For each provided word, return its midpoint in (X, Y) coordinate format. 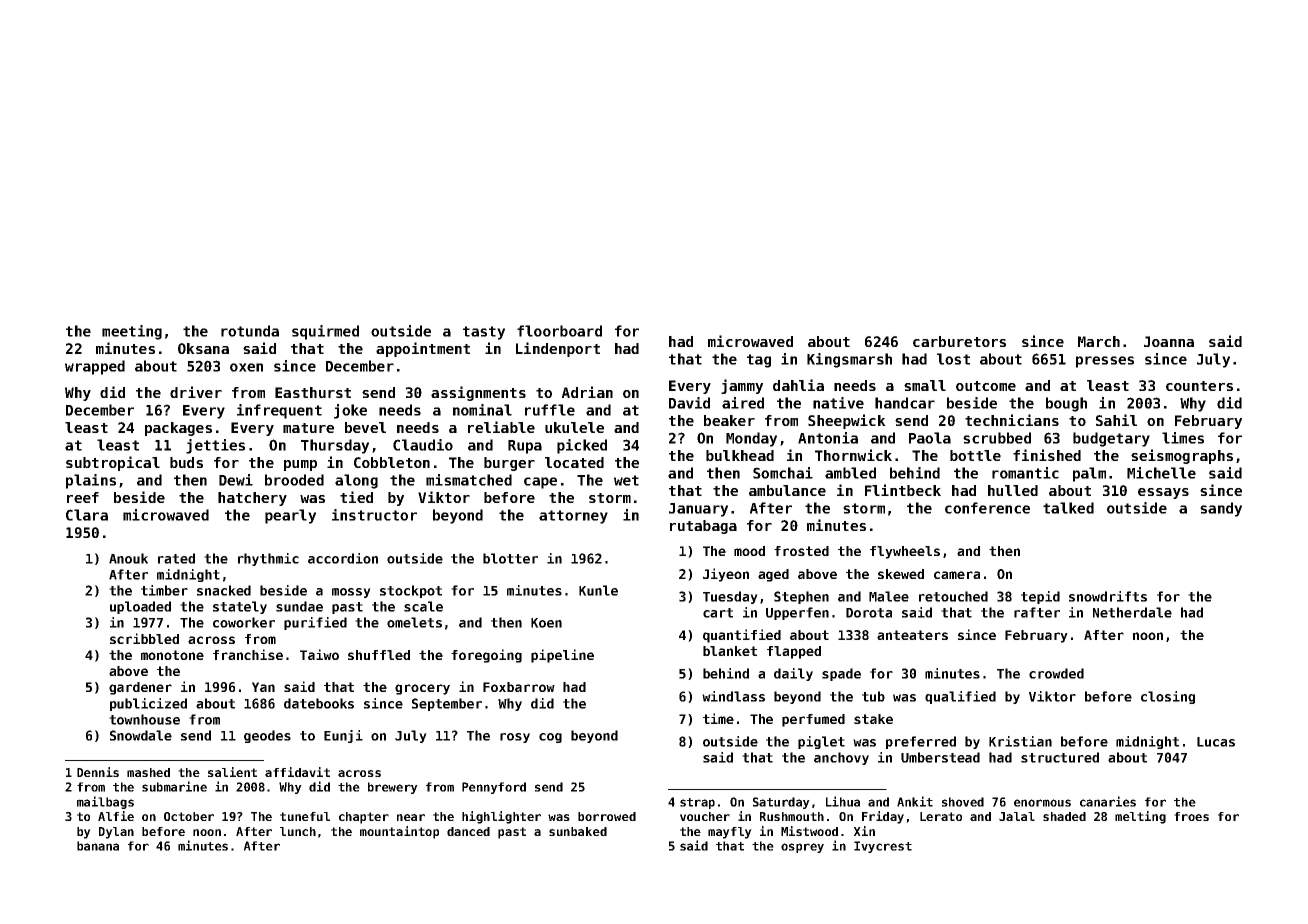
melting (1140, 817)
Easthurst (313, 392)
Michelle (1161, 473)
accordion (343, 558)
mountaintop (399, 832)
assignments (478, 393)
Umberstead (940, 757)
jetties (215, 446)
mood (749, 551)
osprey (802, 848)
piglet (821, 742)
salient (232, 772)
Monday (751, 439)
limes (1183, 438)
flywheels (905, 552)
